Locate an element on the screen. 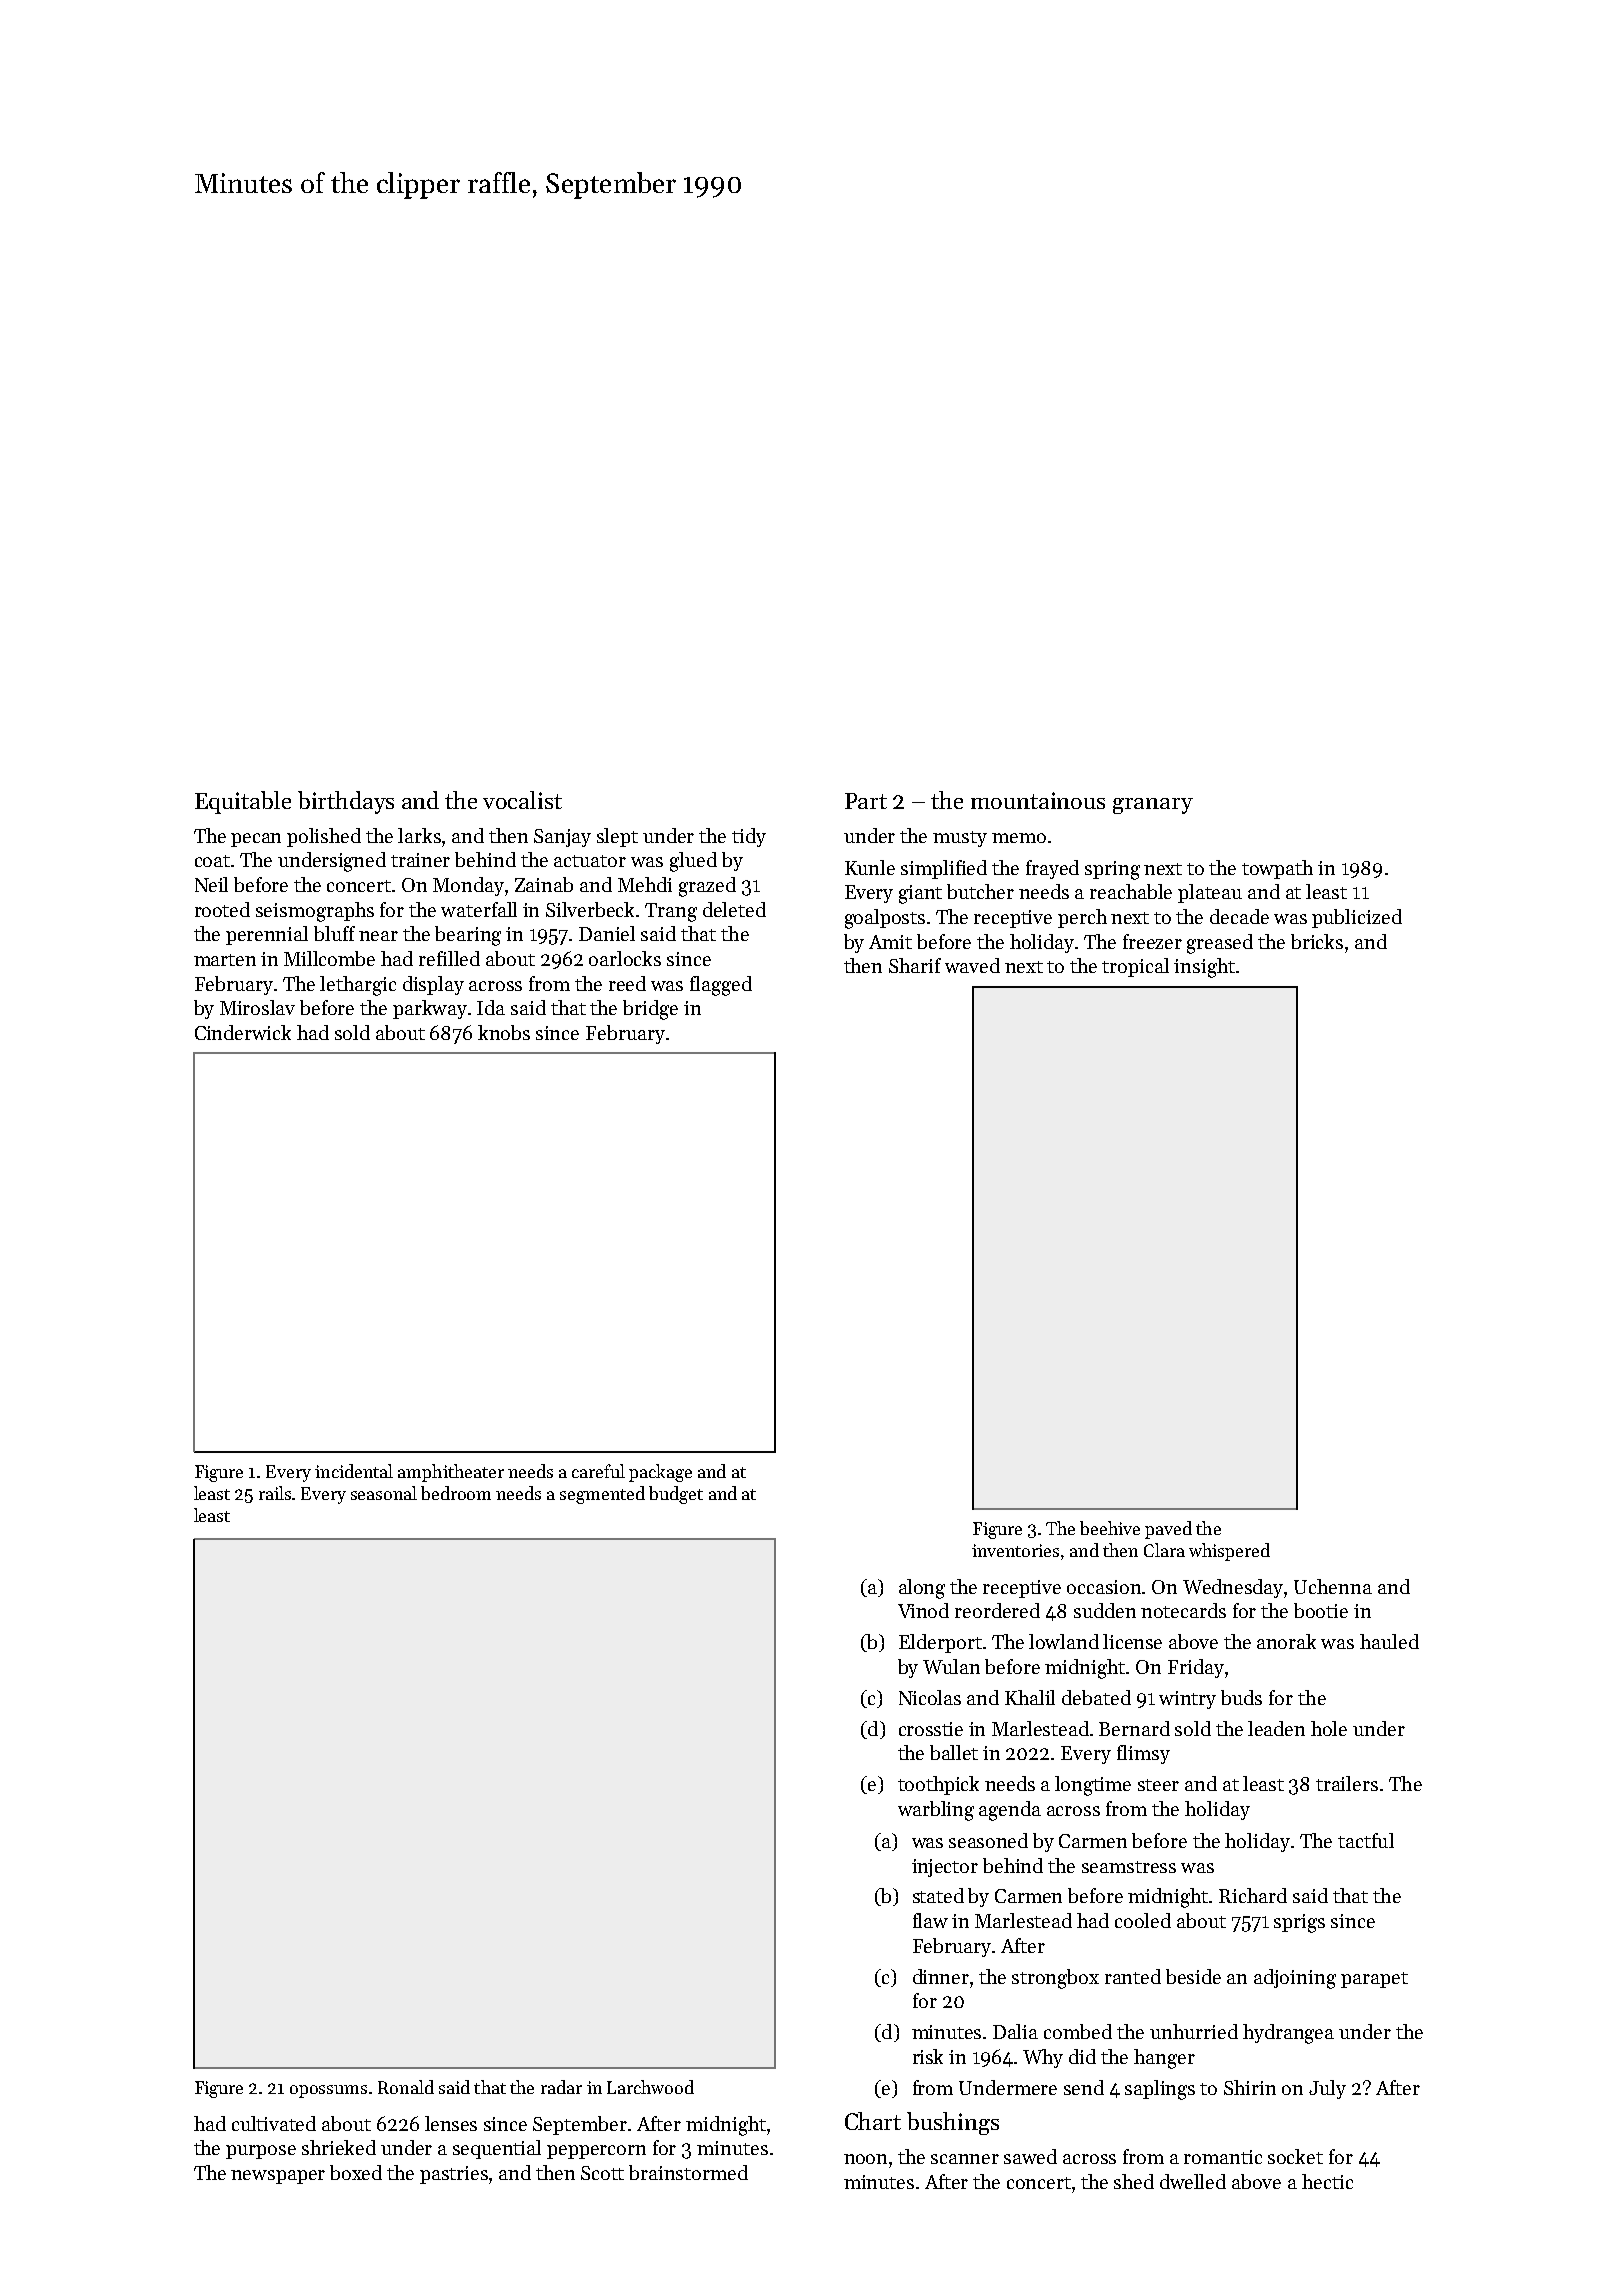 Image resolution: width=1620 pixels, height=2292 pixels. noon is located at coordinates (865, 2159).
